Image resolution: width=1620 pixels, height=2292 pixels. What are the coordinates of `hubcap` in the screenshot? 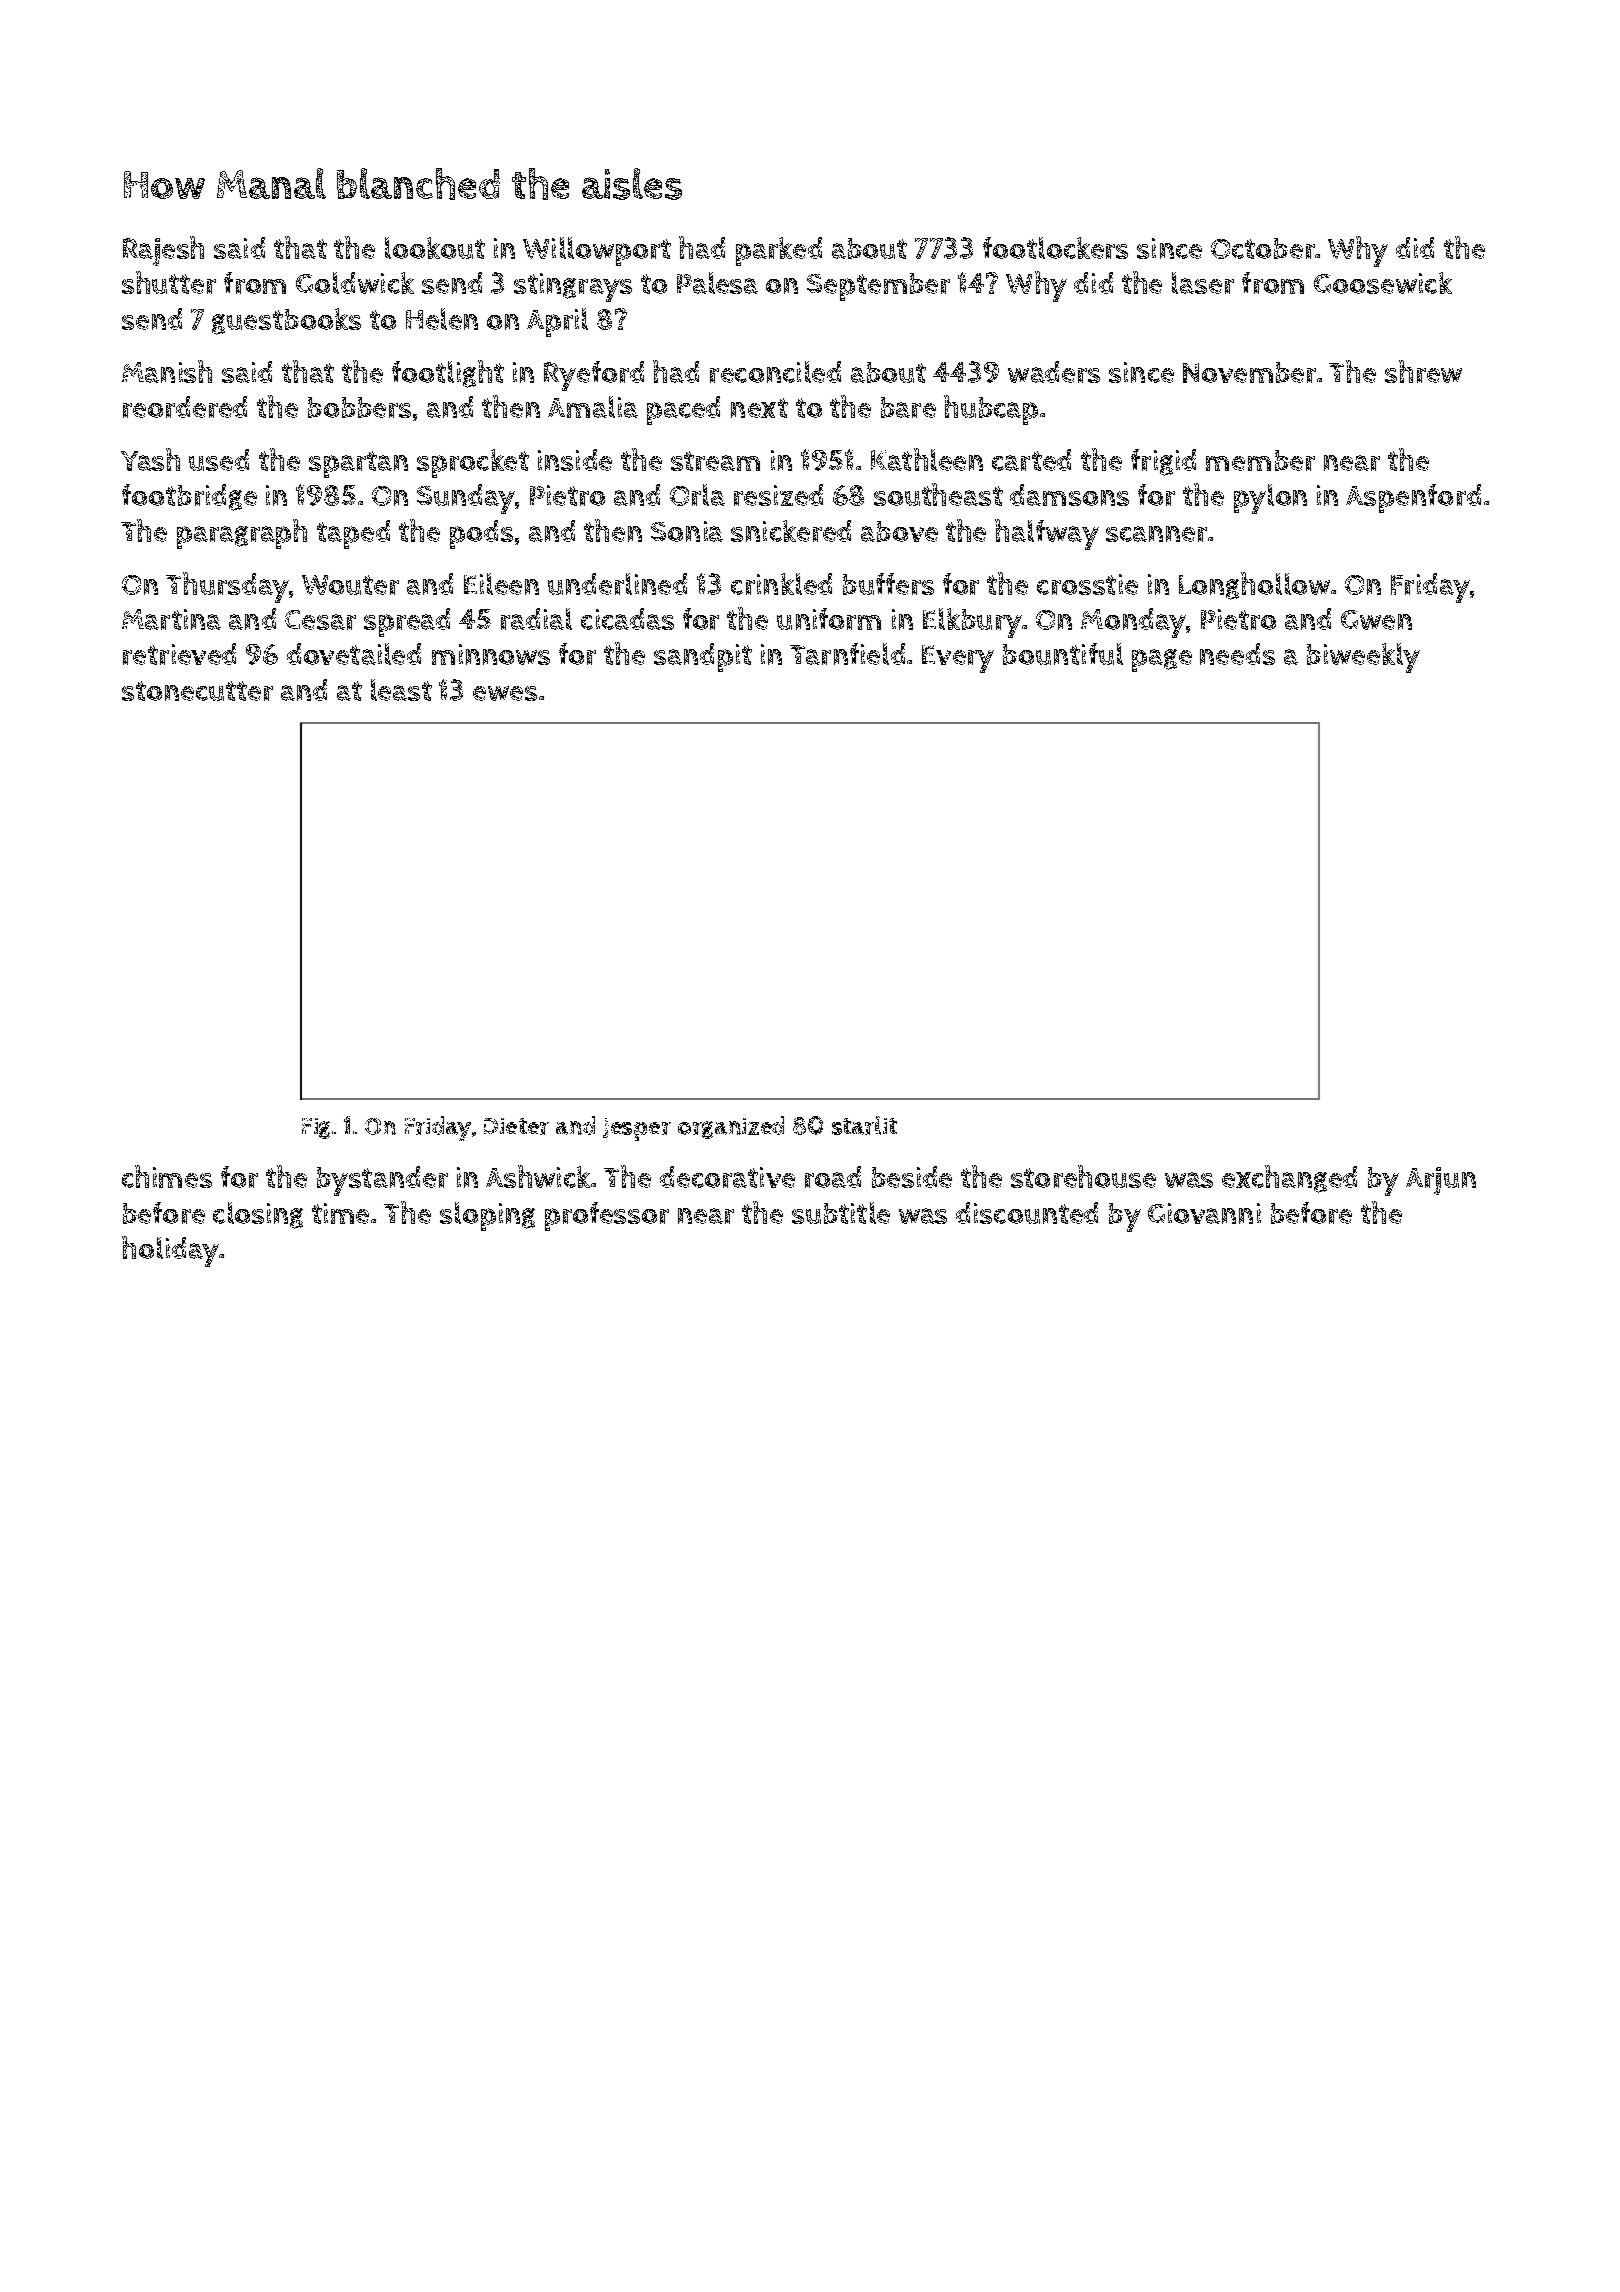 It's located at (991, 410).
